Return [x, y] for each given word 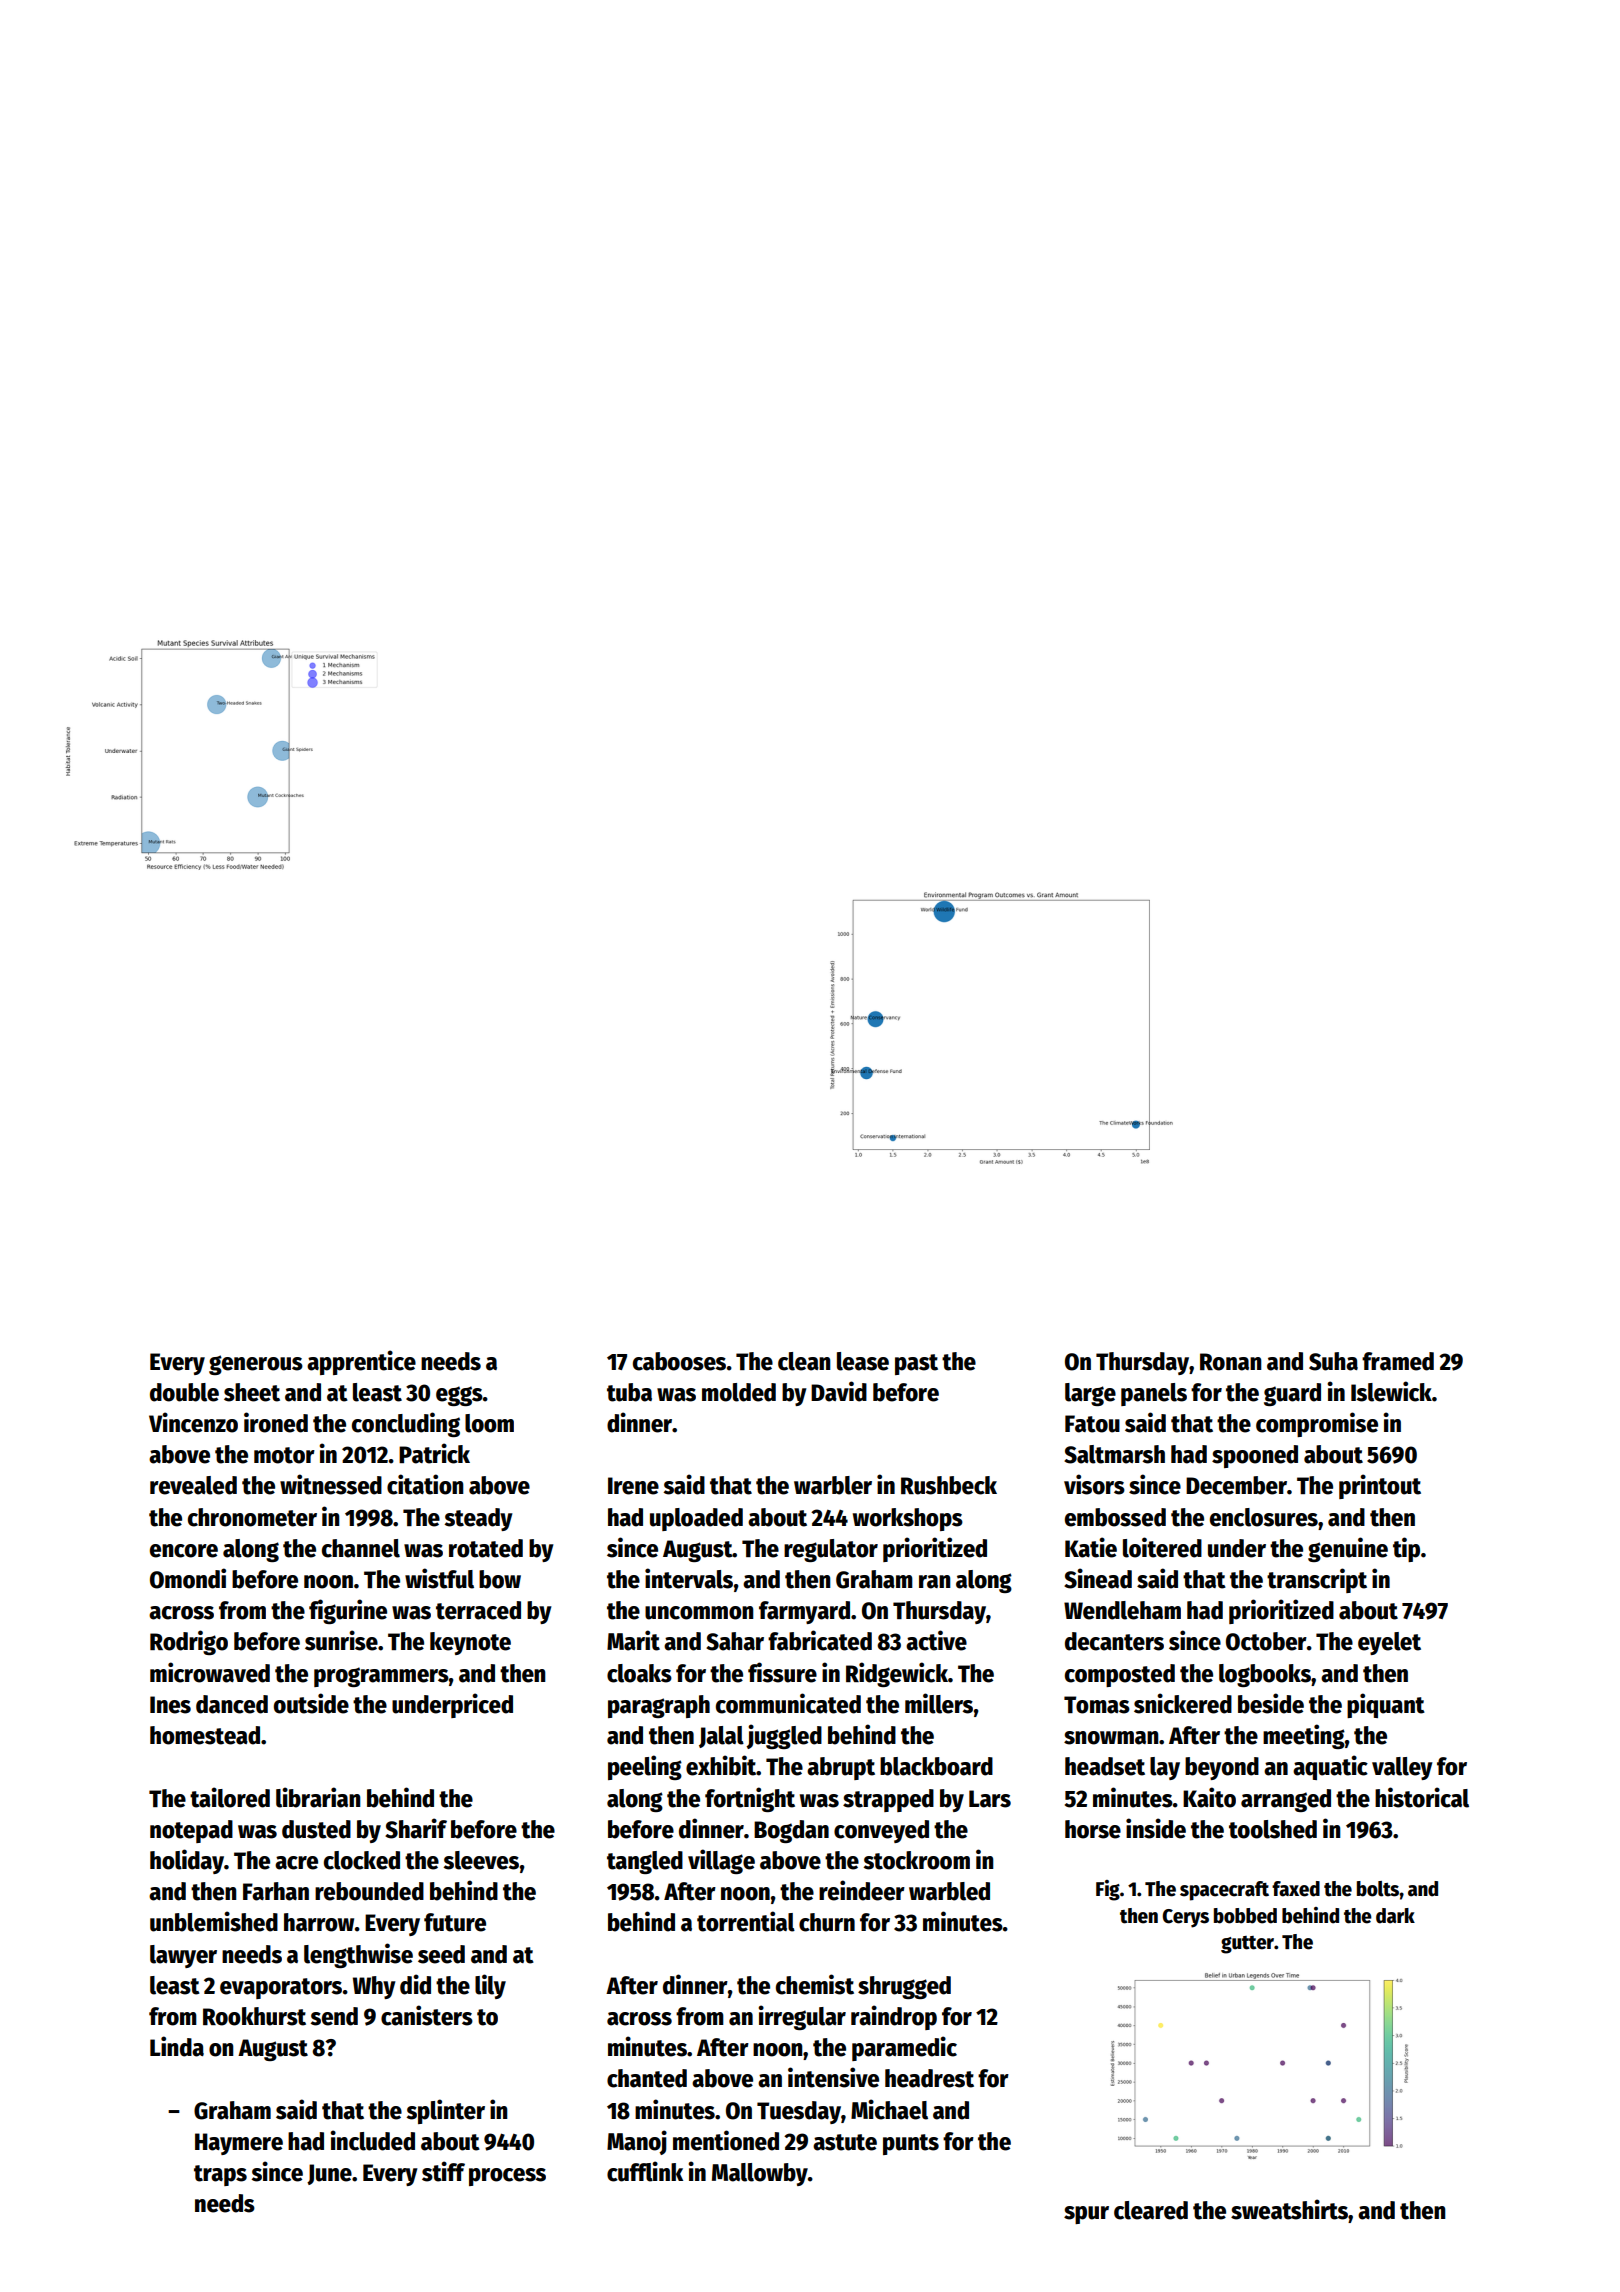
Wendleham [1122, 1610]
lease [863, 1361]
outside [311, 1703]
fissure [782, 1672]
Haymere [239, 2144]
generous [256, 1365]
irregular [802, 2017]
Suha [1333, 1361]
